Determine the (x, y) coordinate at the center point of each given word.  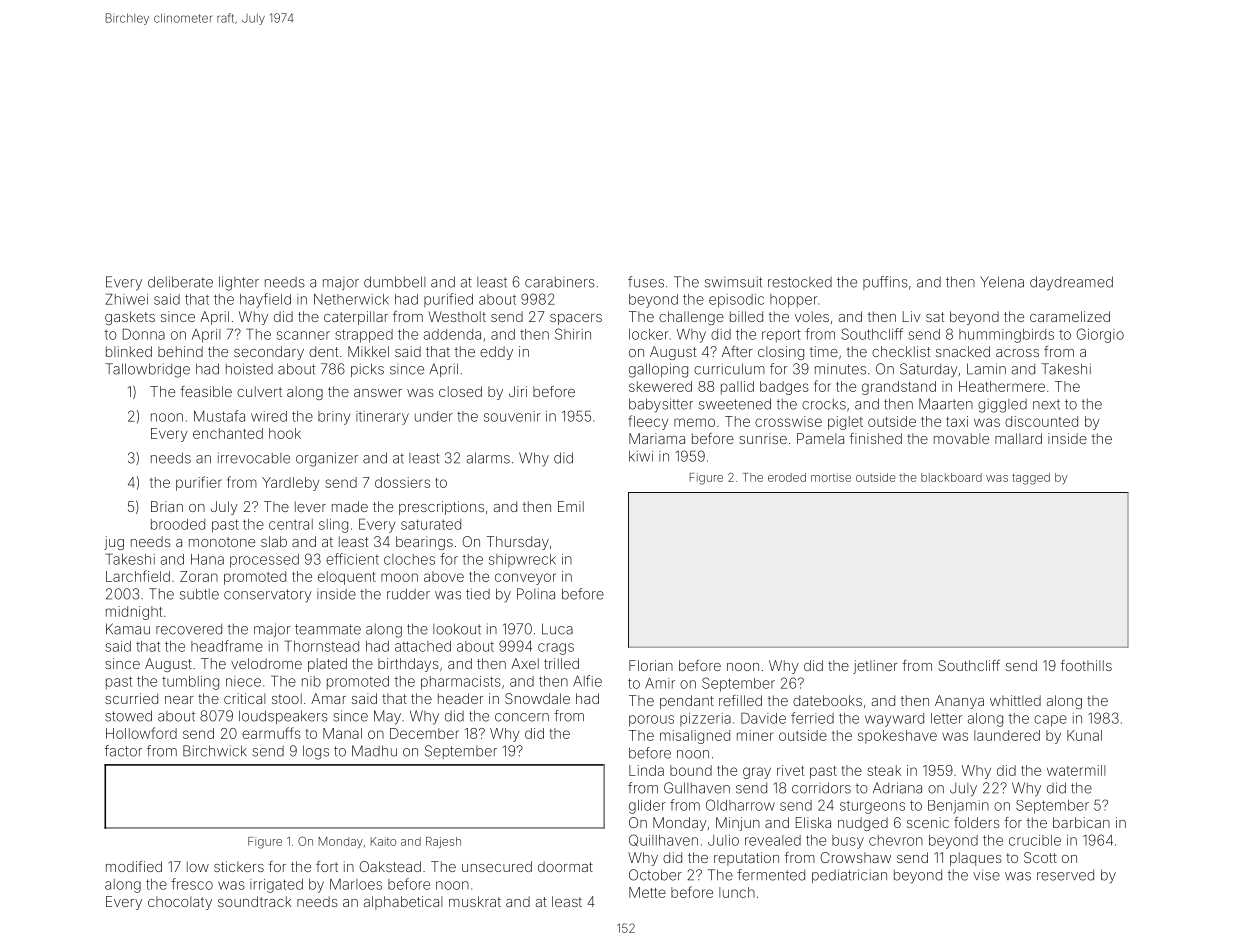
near (179, 700)
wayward (894, 720)
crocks (824, 404)
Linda (646, 770)
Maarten (946, 404)
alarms (488, 458)
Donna (144, 334)
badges (784, 388)
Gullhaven (697, 788)
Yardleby (290, 484)
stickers (239, 866)
